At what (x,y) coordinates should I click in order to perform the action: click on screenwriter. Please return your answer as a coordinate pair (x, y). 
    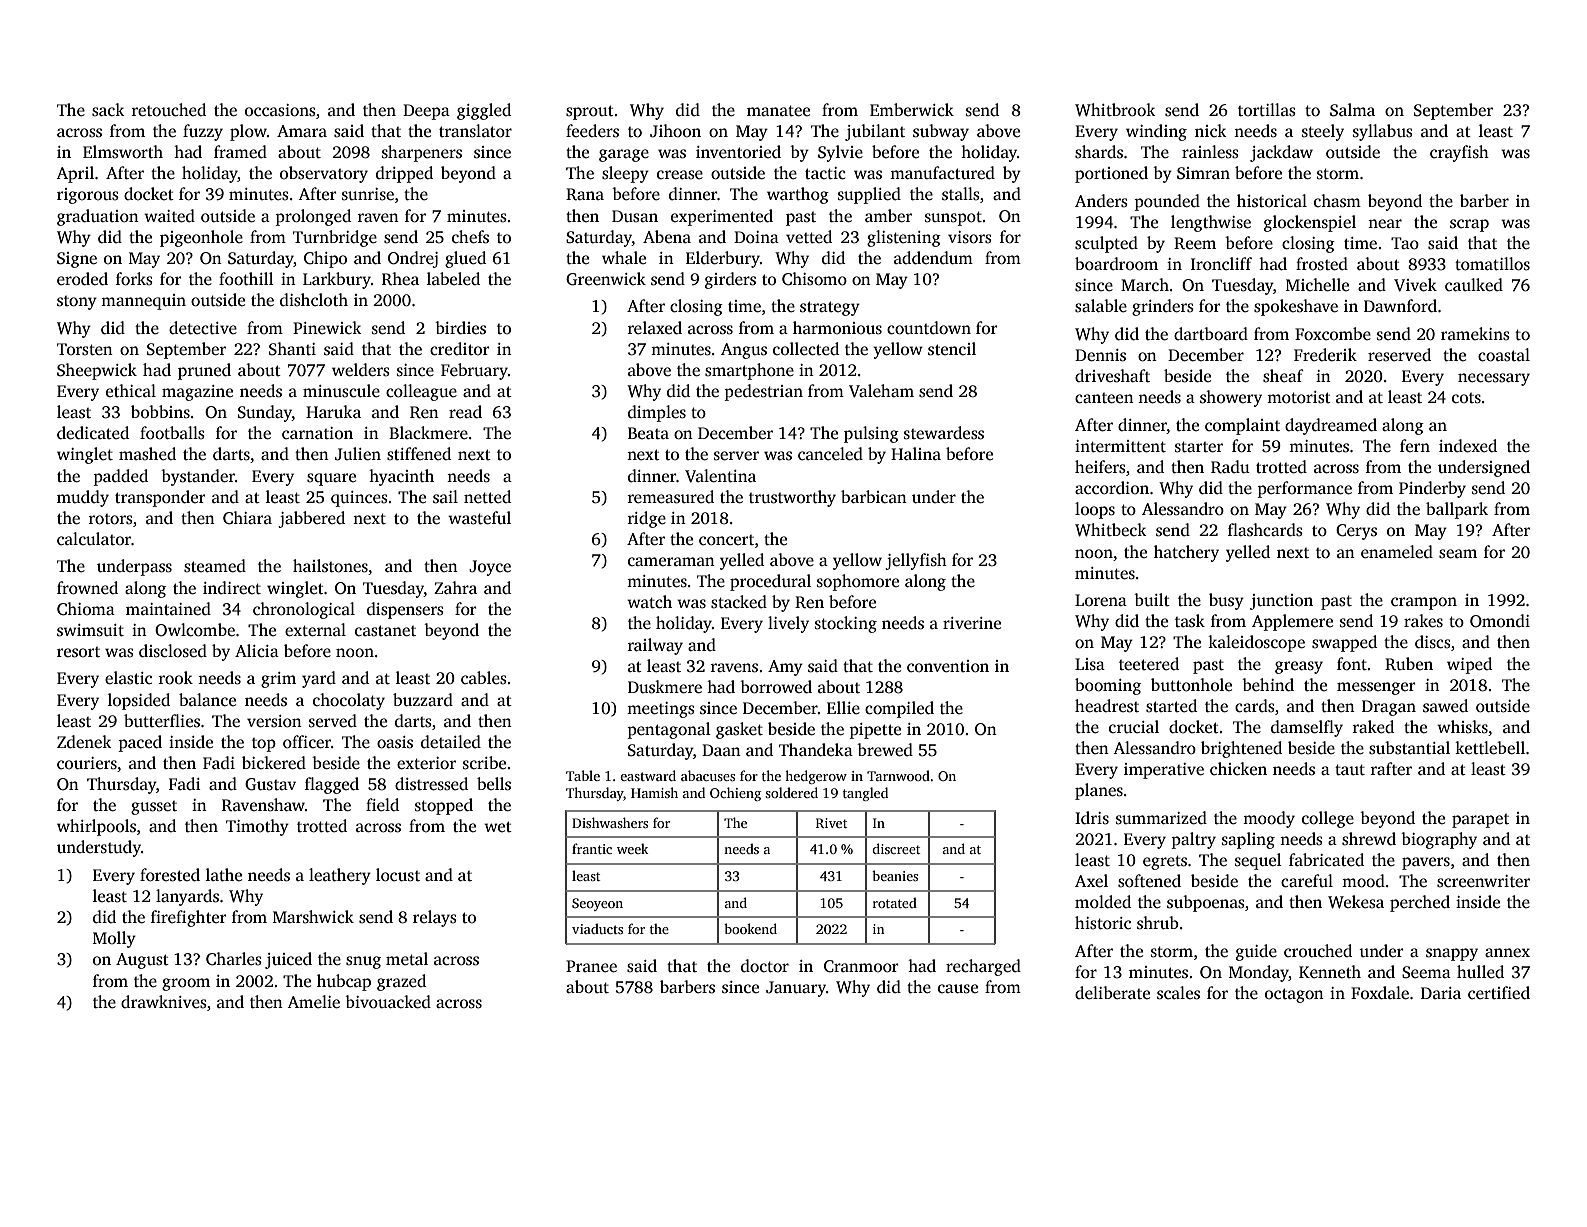
    Looking at the image, I should click on (1483, 881).
